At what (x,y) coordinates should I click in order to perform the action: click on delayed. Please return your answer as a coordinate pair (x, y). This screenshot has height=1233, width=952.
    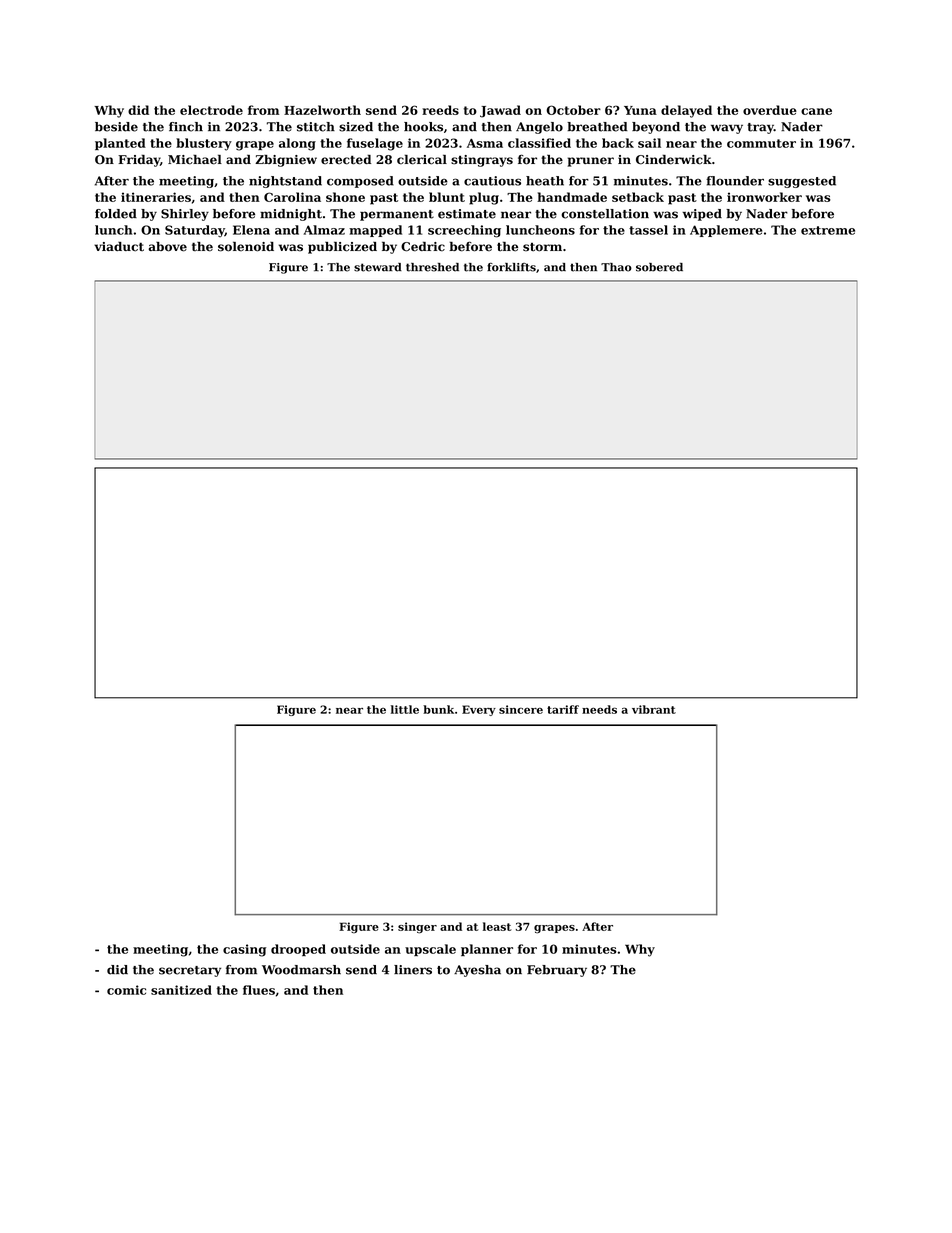
    Looking at the image, I should click on (686, 111).
